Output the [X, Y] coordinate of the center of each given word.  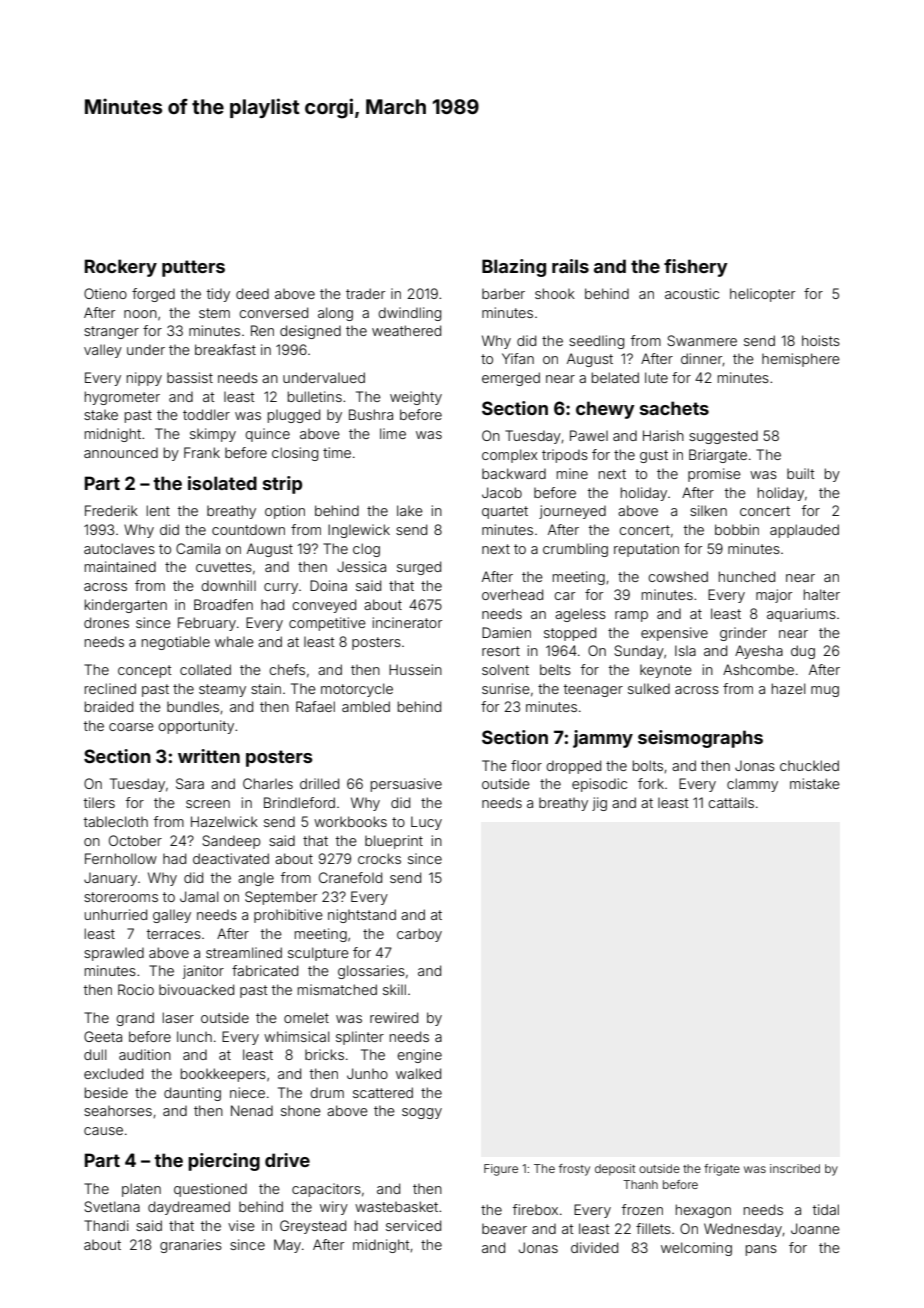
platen [141, 1190]
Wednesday [743, 1230]
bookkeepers [223, 1075]
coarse [131, 727]
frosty [574, 1170]
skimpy [213, 435]
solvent [505, 669]
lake [410, 510]
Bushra [371, 414]
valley [103, 351]
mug [825, 691]
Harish [663, 435]
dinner [702, 359]
